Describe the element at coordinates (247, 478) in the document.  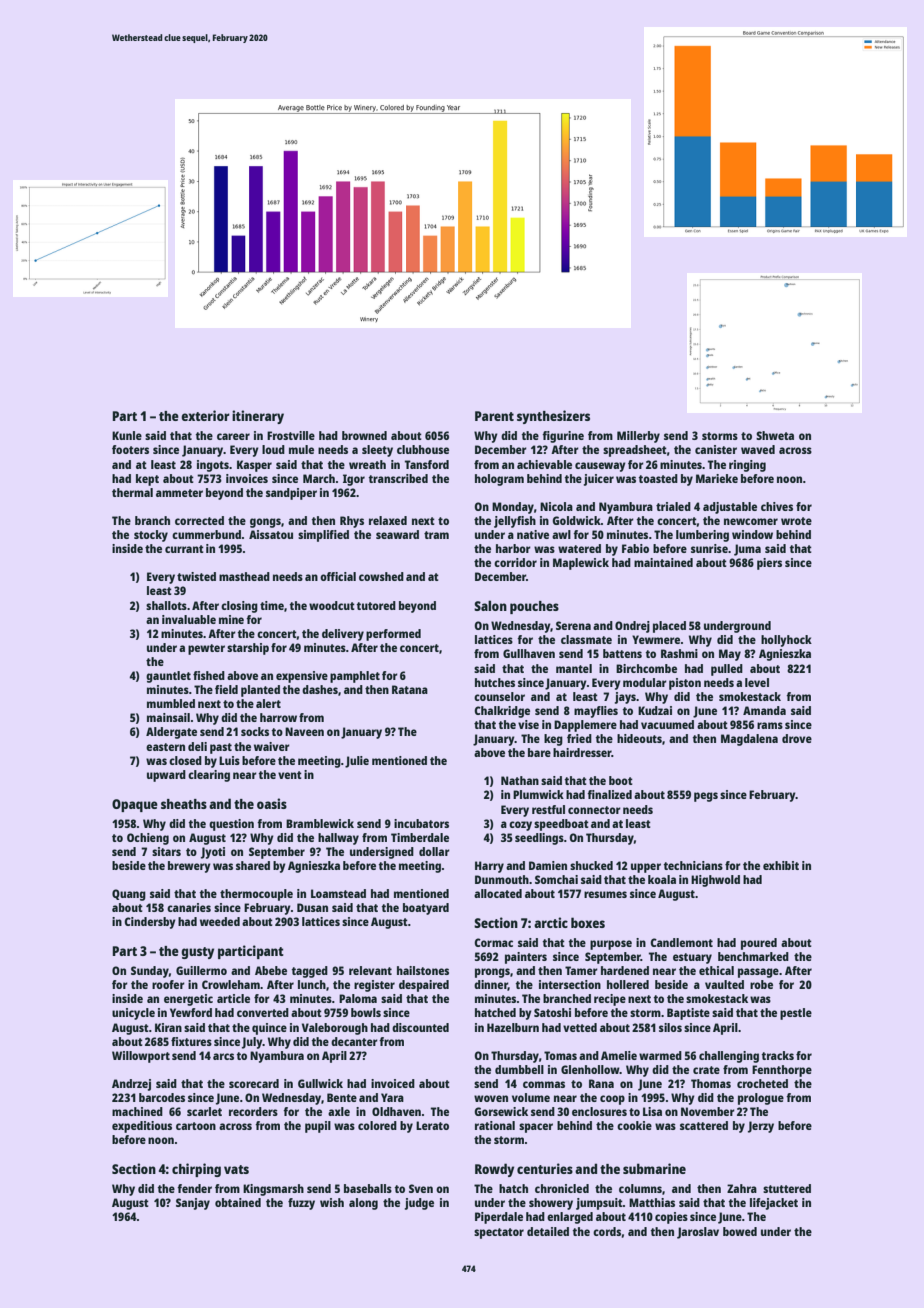
I see `invoices` at that location.
